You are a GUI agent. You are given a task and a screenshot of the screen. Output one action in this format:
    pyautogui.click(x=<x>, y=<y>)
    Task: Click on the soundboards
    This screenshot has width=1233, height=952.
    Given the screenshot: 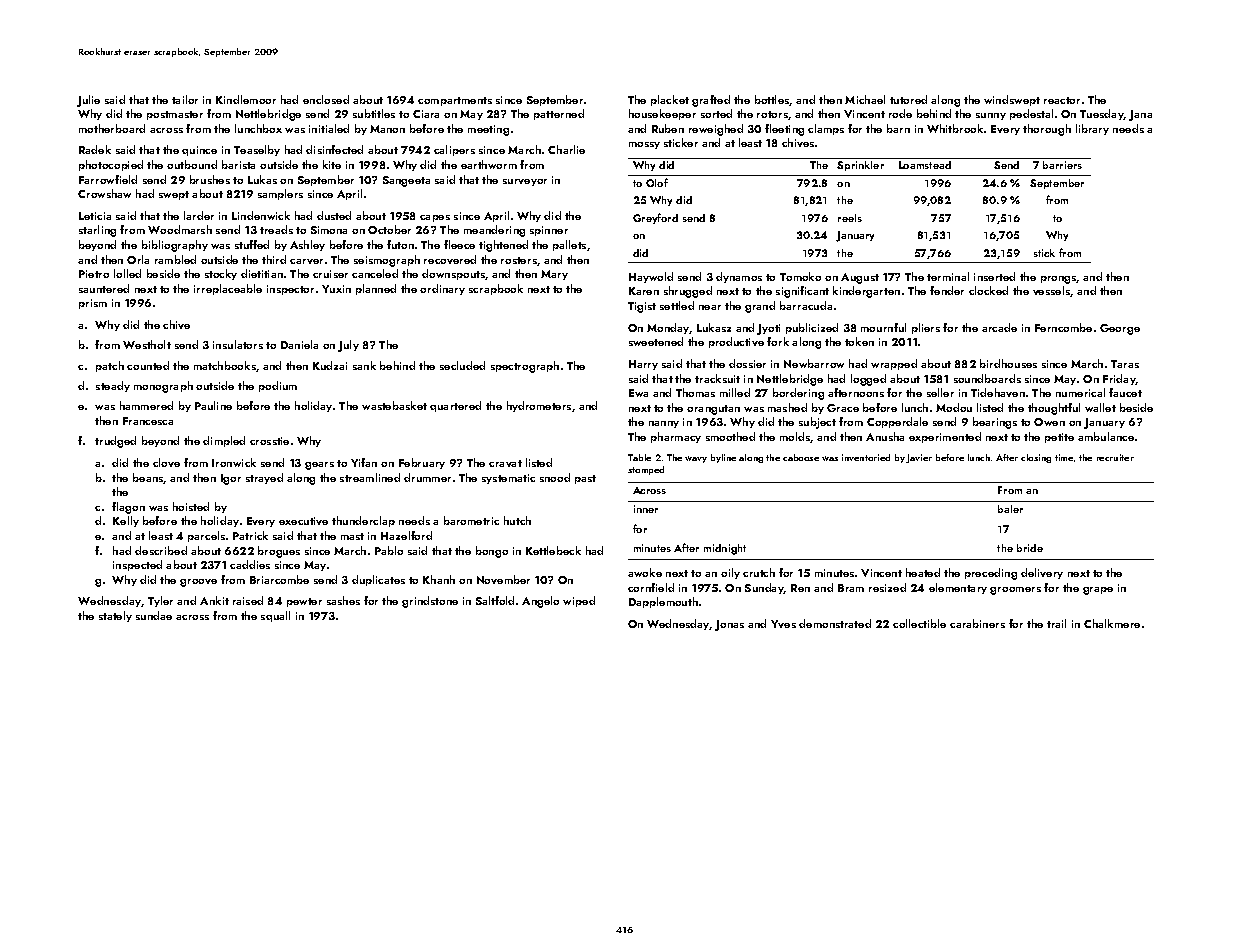 What is the action you would take?
    pyautogui.click(x=987, y=378)
